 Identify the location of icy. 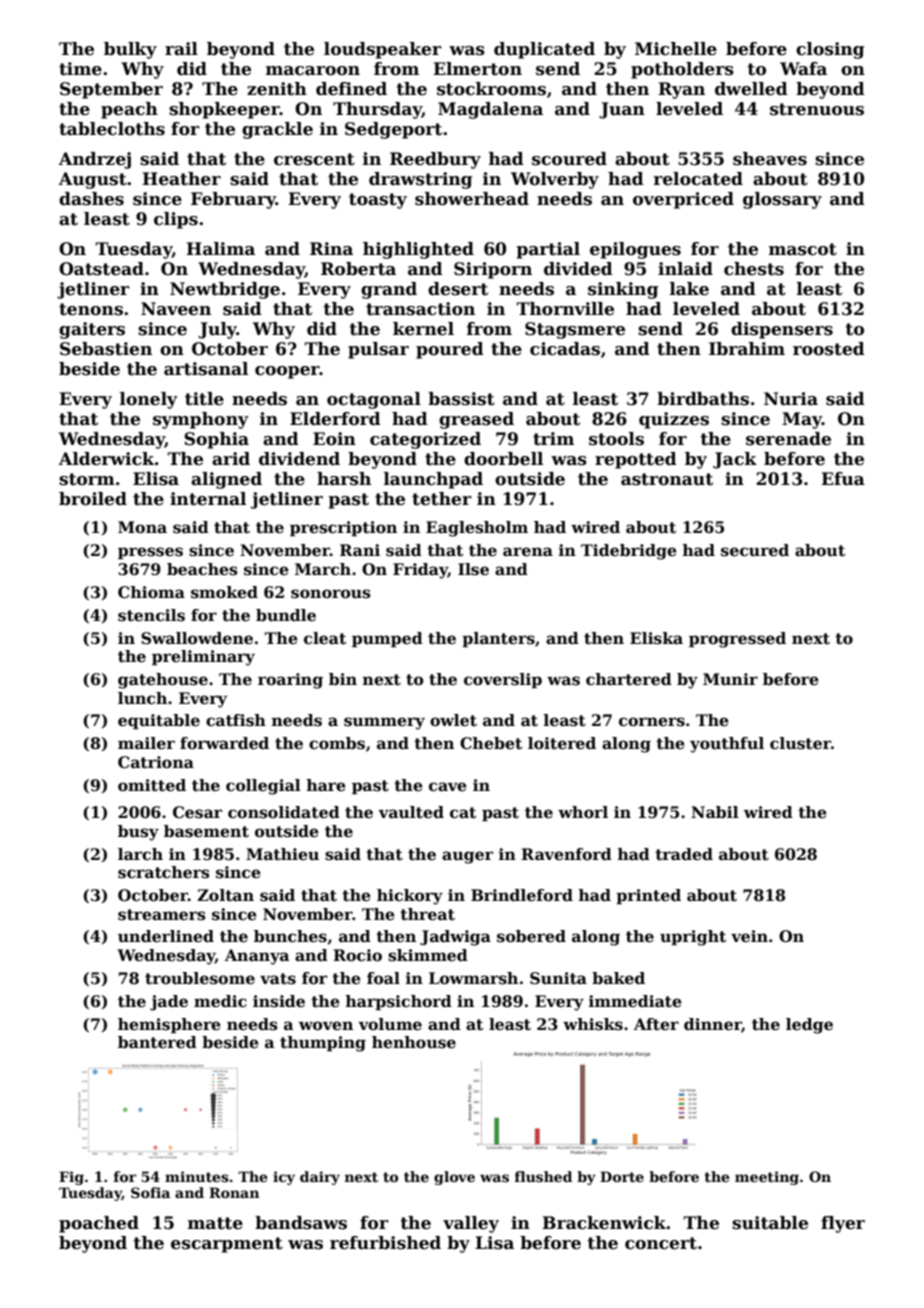
(284, 1178).
